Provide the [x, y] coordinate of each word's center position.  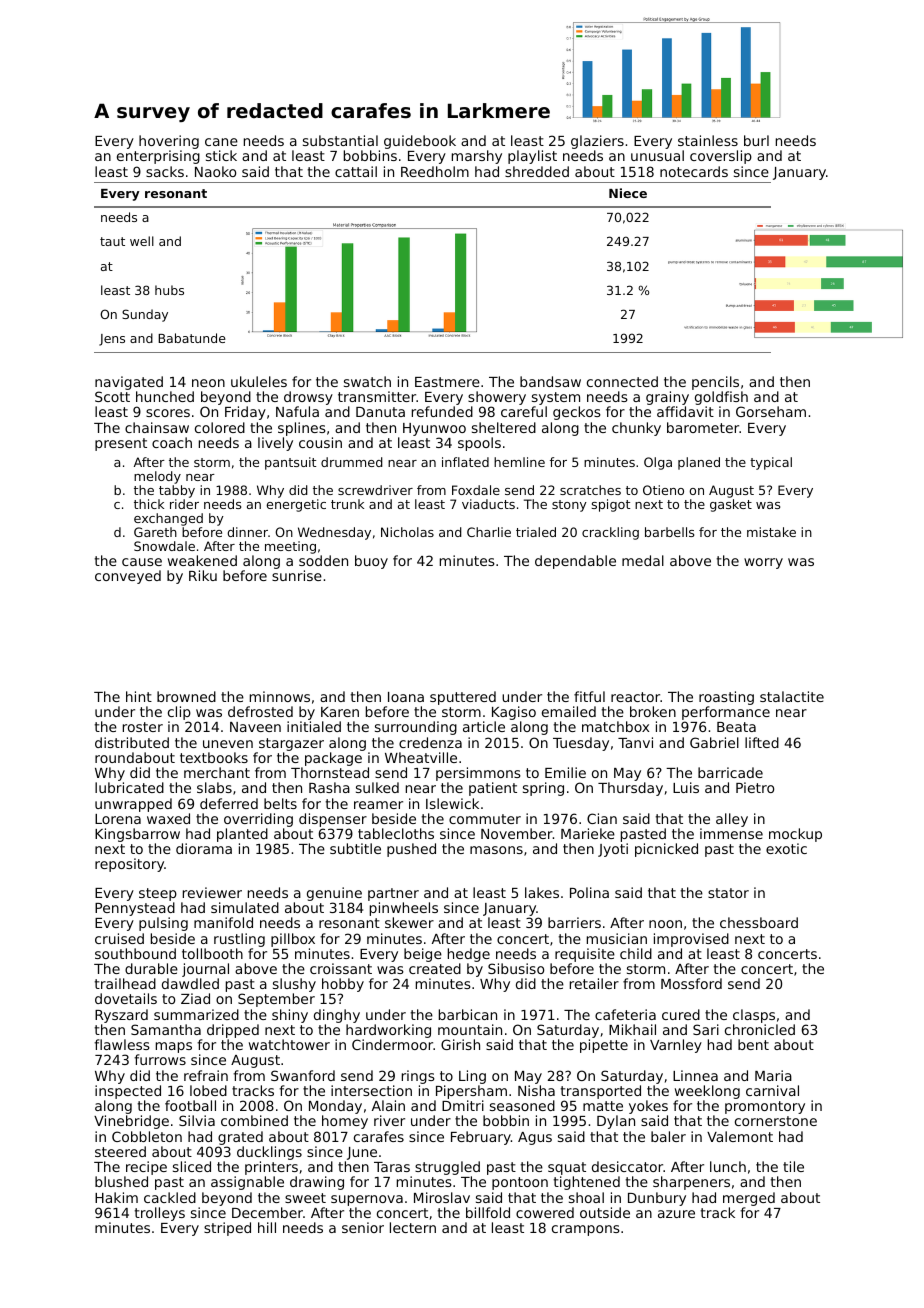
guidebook [420, 142]
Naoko [215, 171]
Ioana [406, 697]
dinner [247, 532]
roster [143, 727]
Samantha [166, 1029]
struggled [447, 1168]
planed [699, 463]
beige [423, 955]
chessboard [759, 922]
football [190, 1105]
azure [676, 1214]
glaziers [597, 142]
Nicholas [407, 532]
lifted [762, 742]
